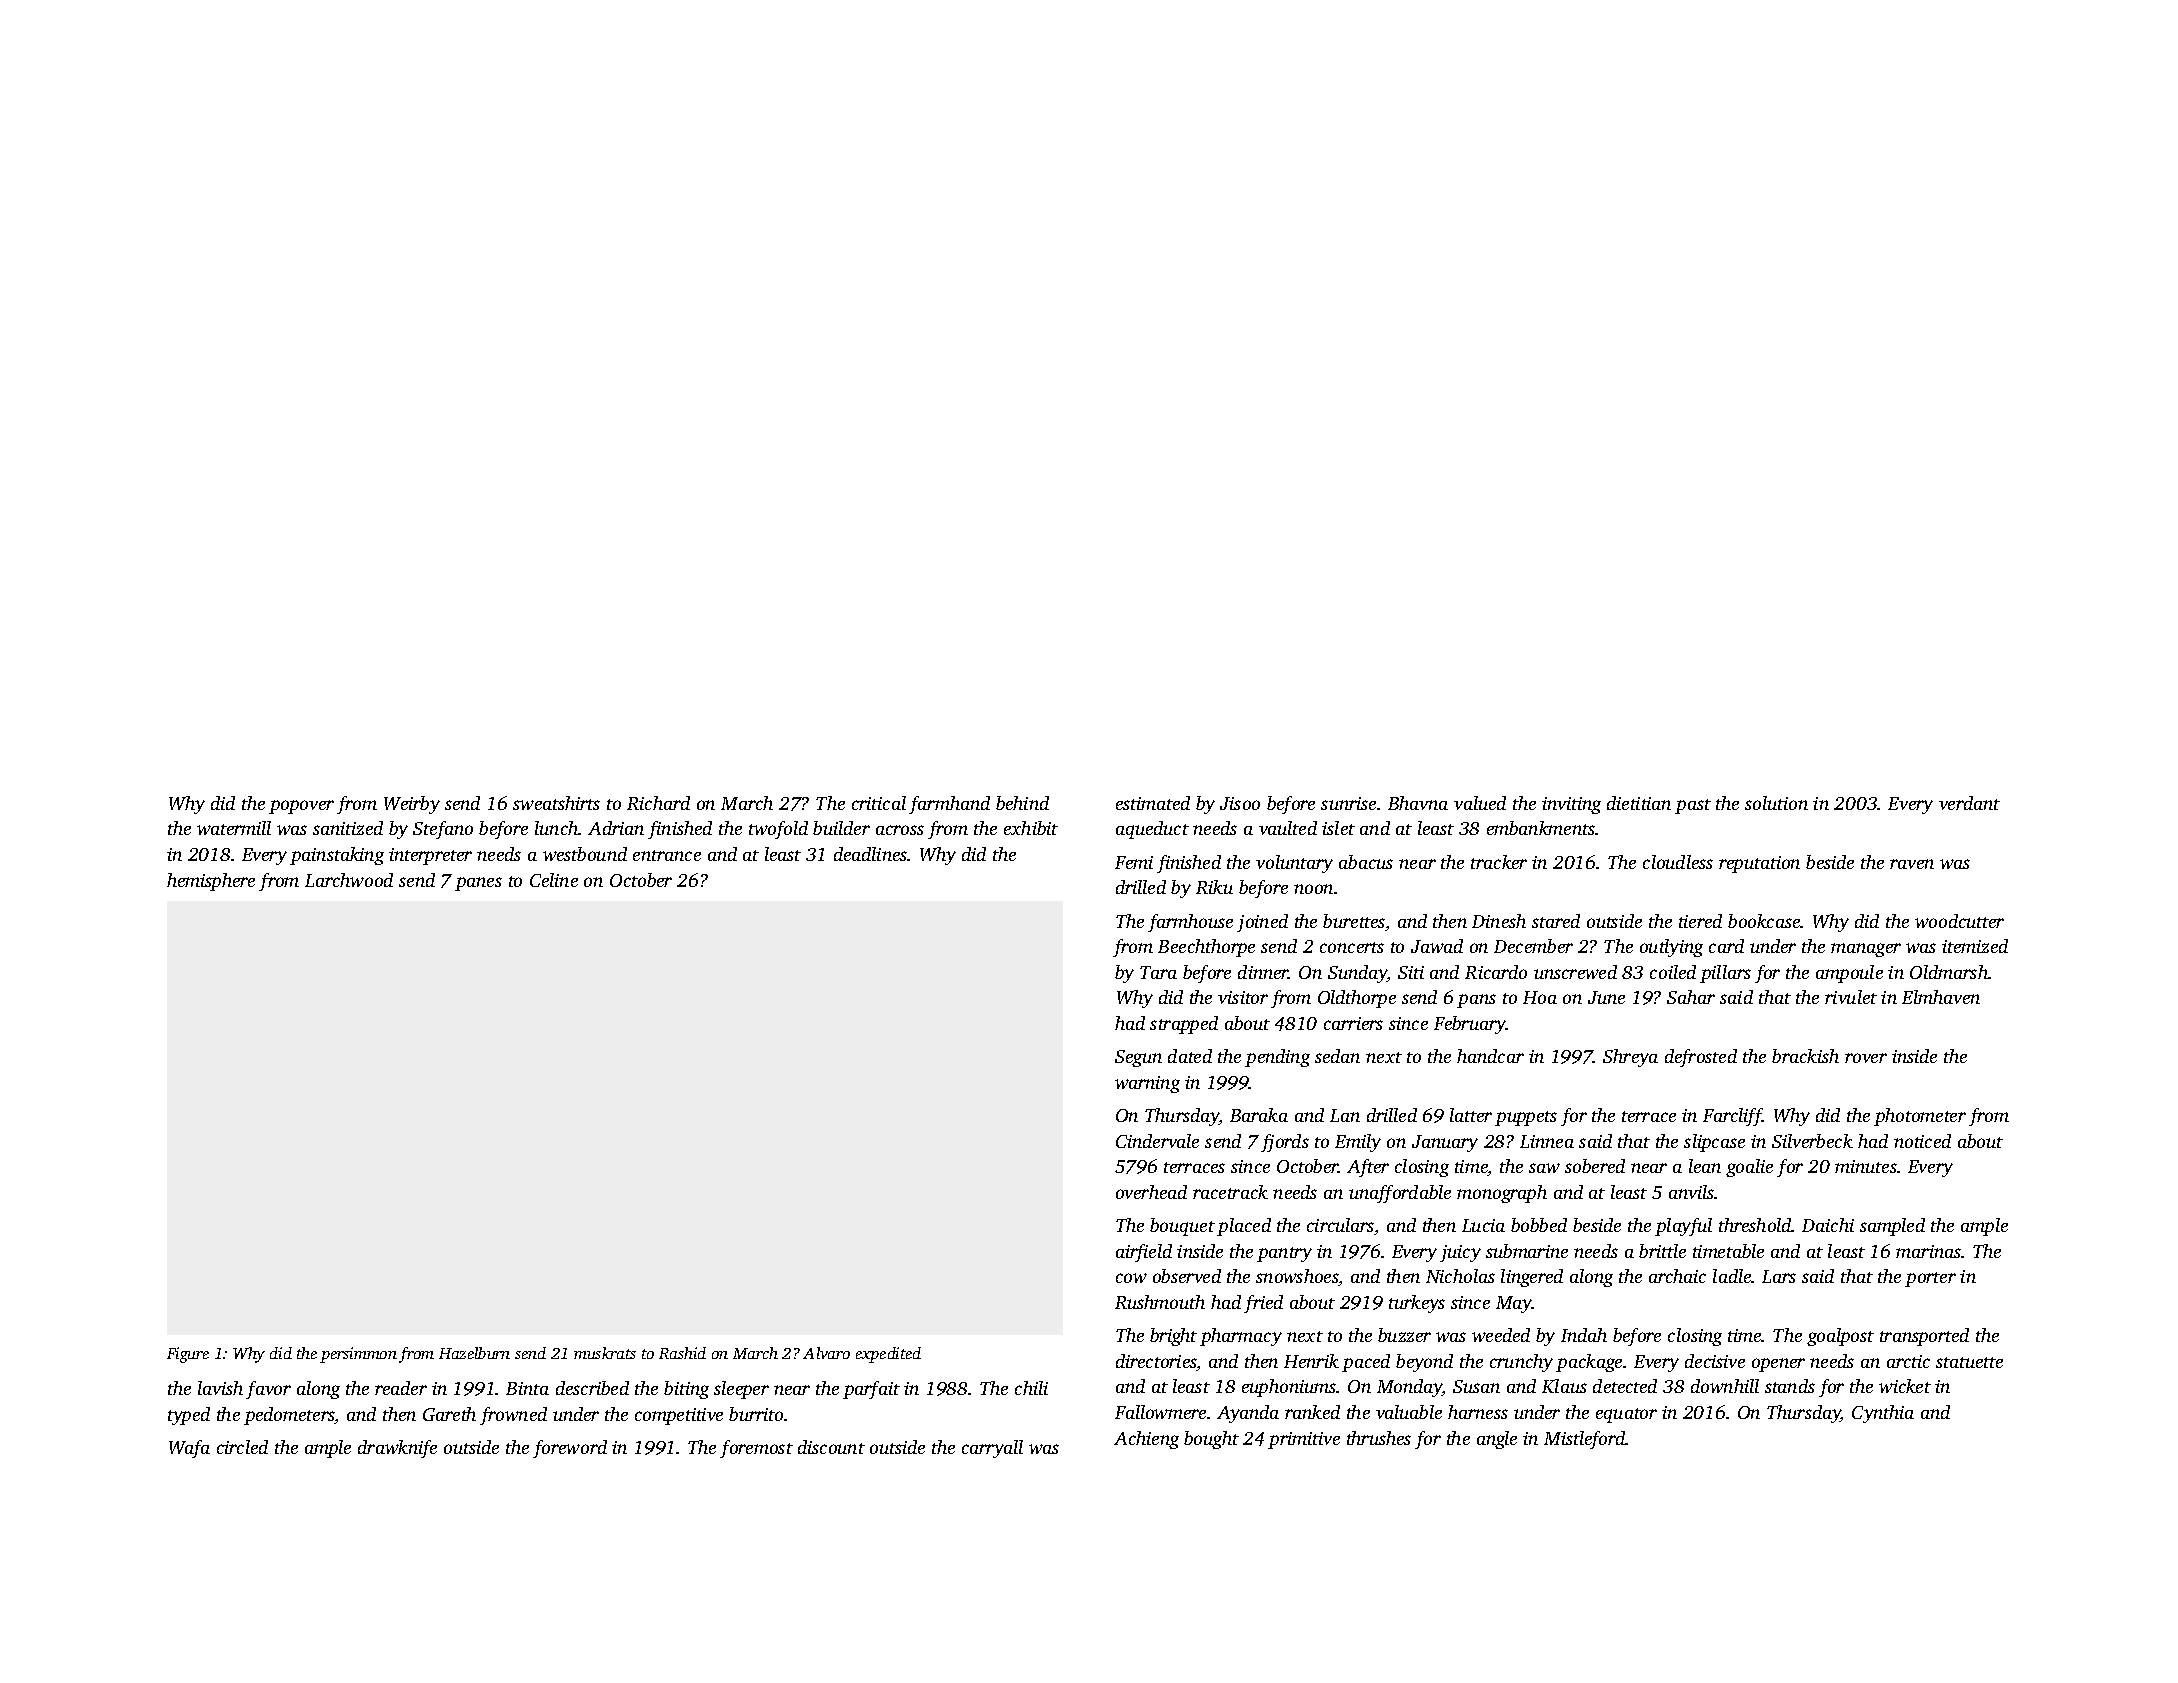 This page has width=2178, height=1683. Describe the element at coordinates (1776, 803) in the page. I see `solution` at that location.
